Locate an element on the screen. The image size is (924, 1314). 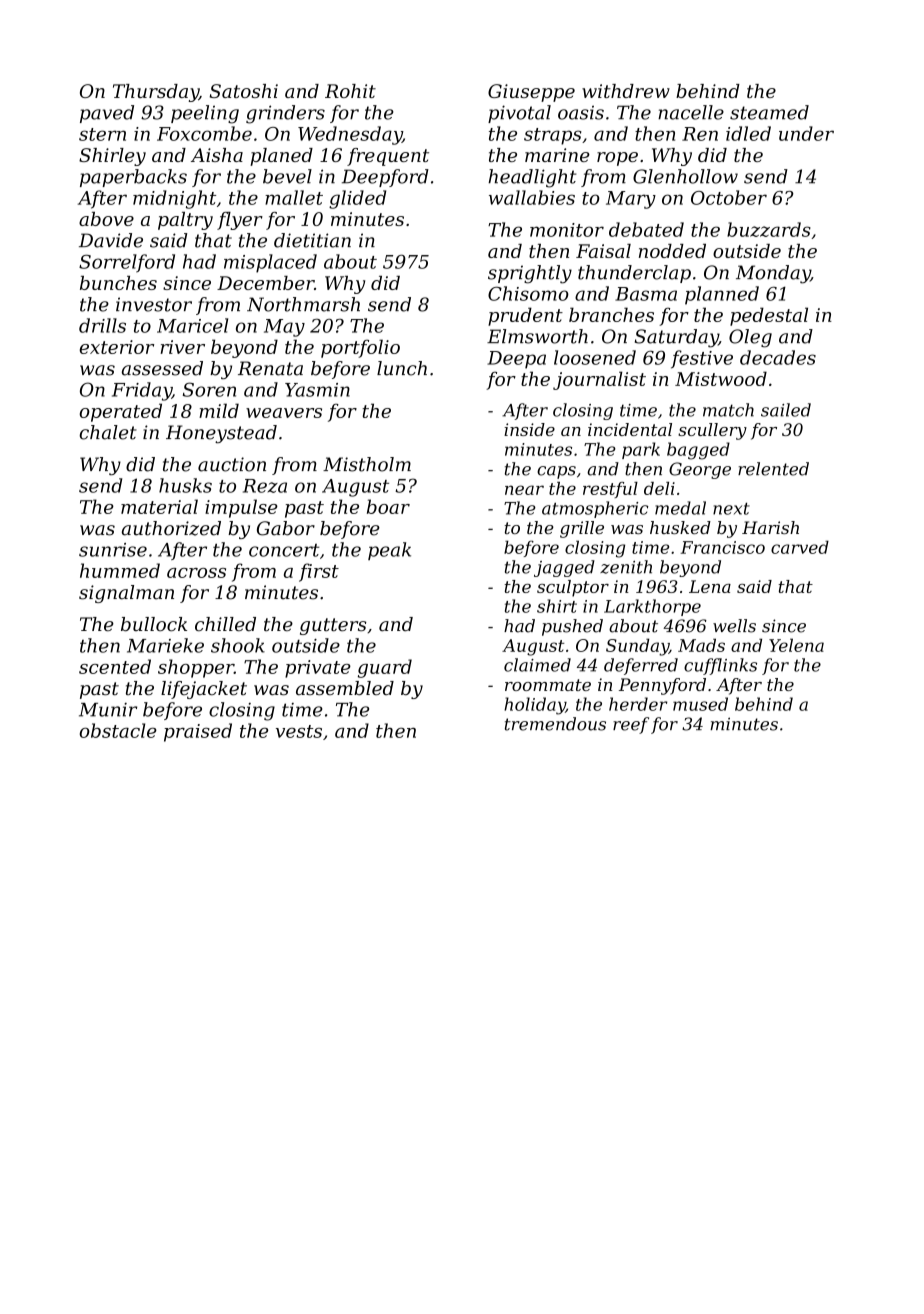
shook is located at coordinates (238, 645).
